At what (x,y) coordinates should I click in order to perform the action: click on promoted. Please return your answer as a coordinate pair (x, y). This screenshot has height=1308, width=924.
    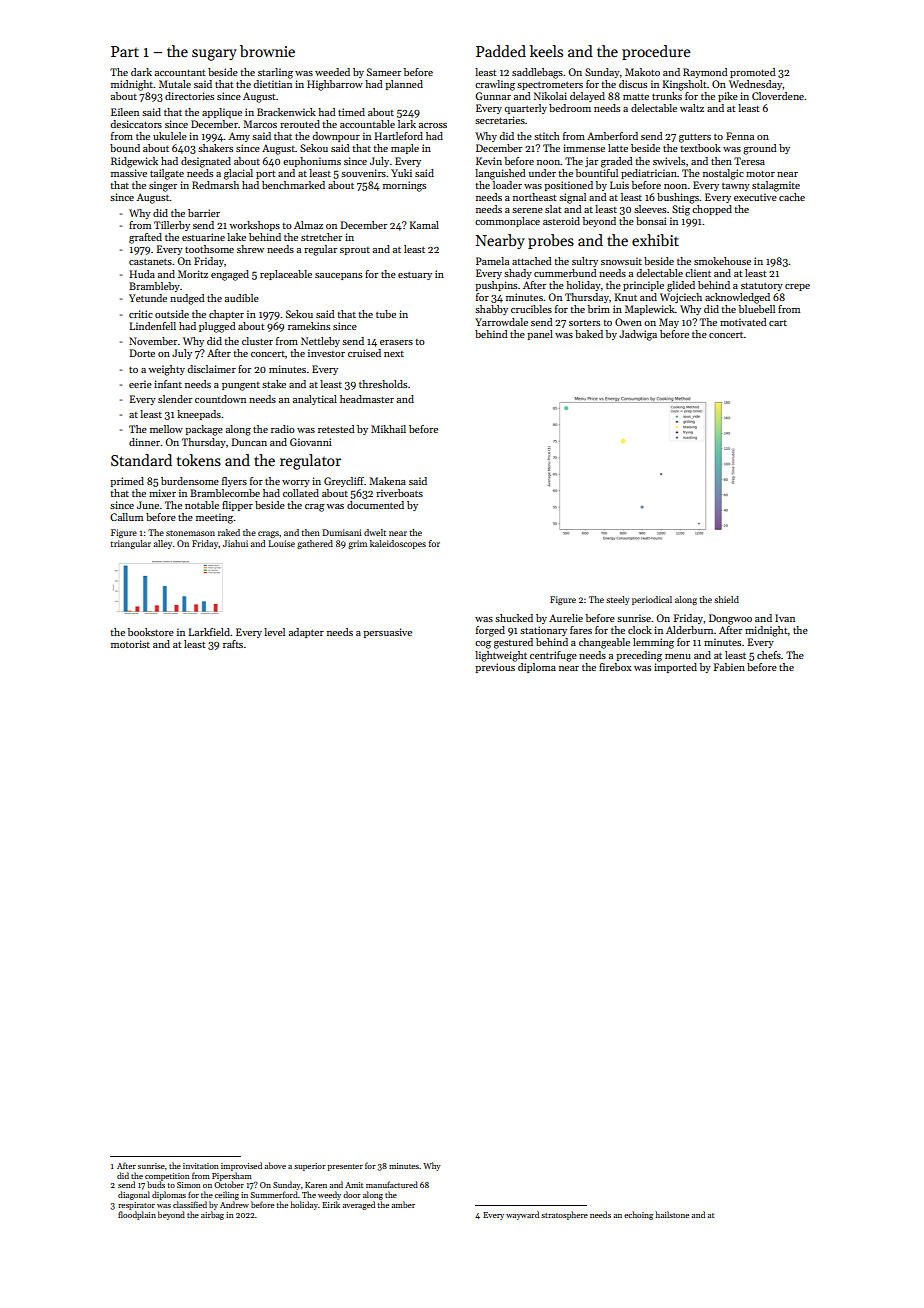
    Looking at the image, I should click on (753, 73).
